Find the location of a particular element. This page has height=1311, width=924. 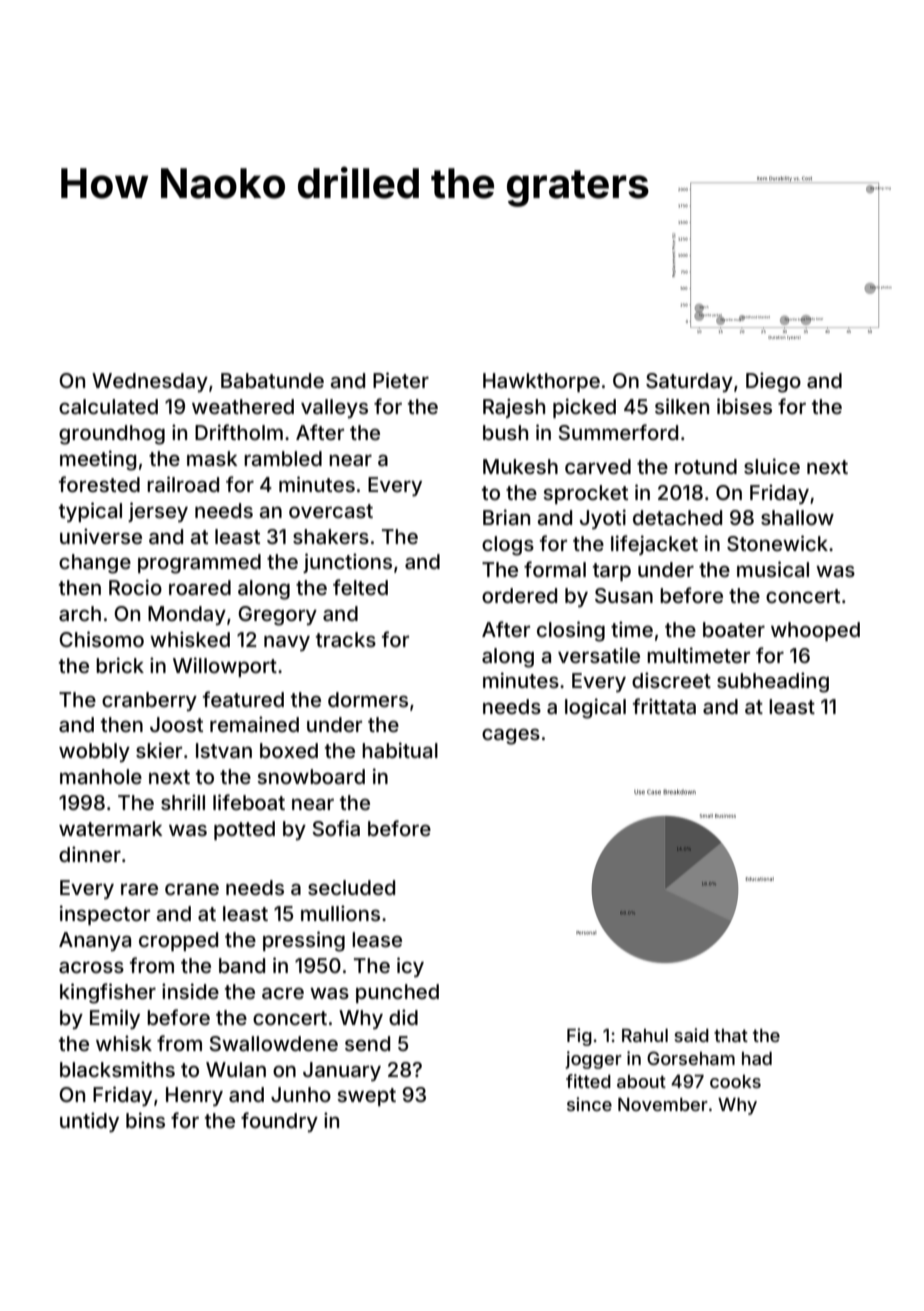

Emily is located at coordinates (115, 1019).
